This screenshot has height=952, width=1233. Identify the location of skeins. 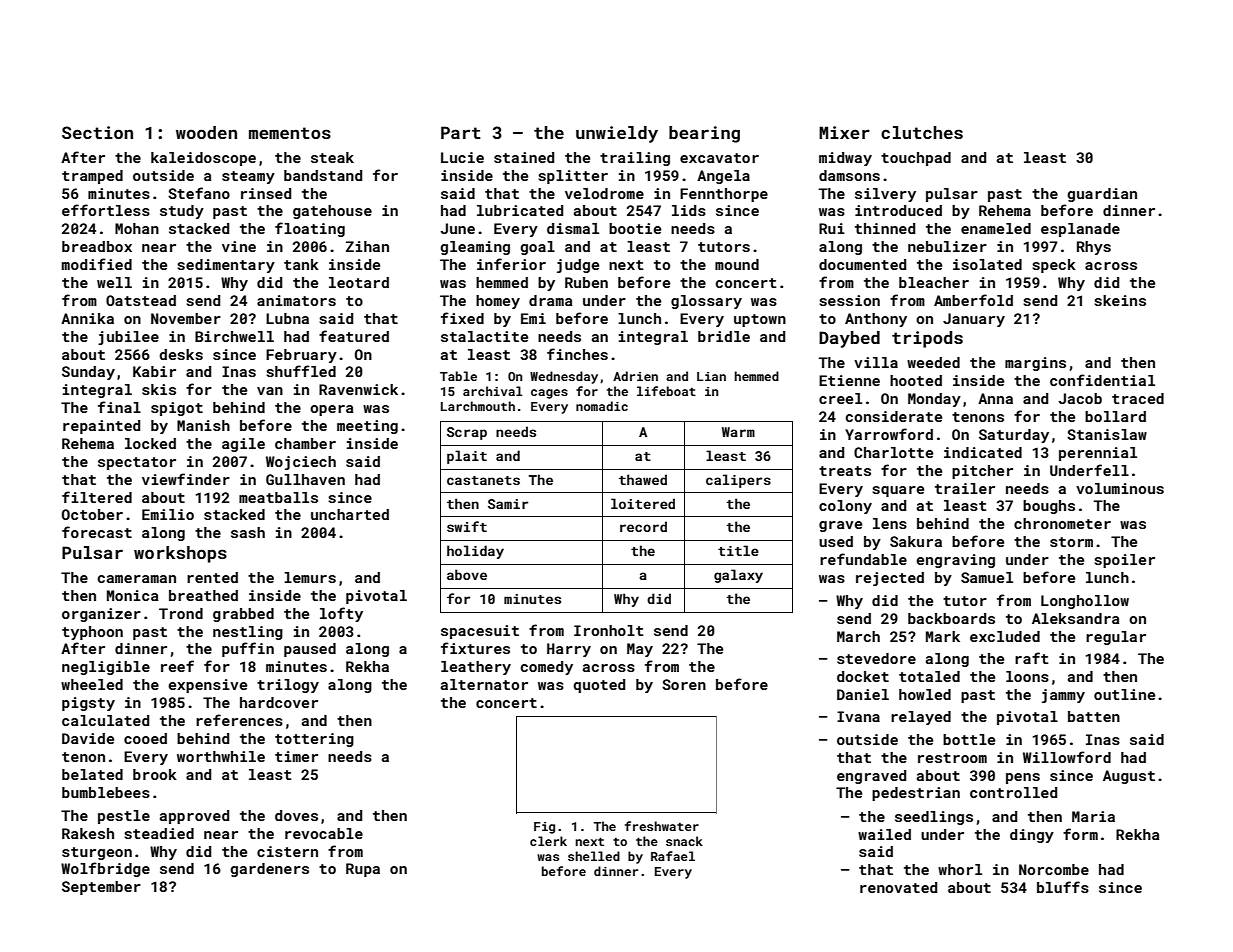
(1120, 300).
